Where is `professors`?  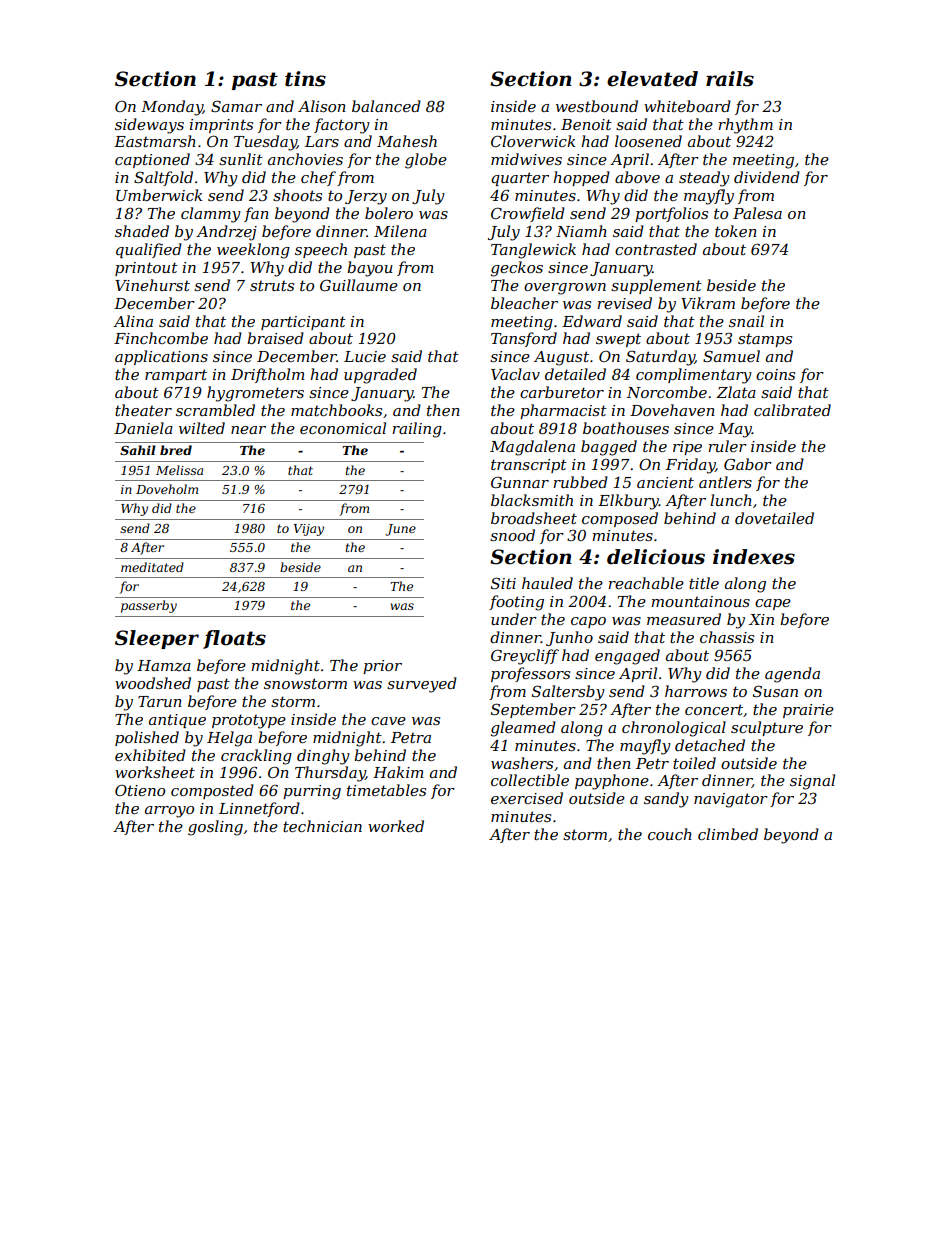
professors is located at coordinates (530, 674).
